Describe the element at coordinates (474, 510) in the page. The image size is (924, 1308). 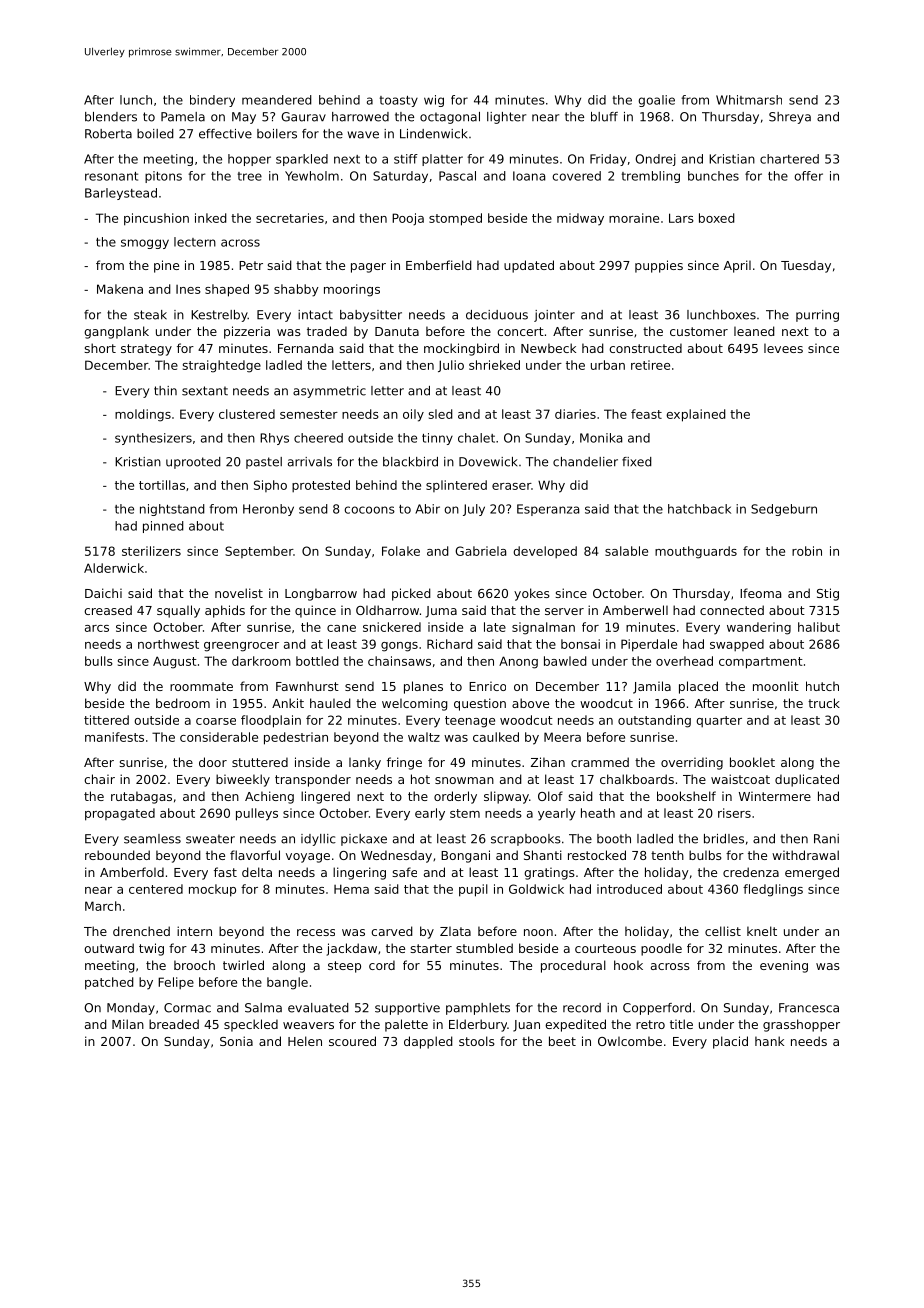
I see `July` at that location.
